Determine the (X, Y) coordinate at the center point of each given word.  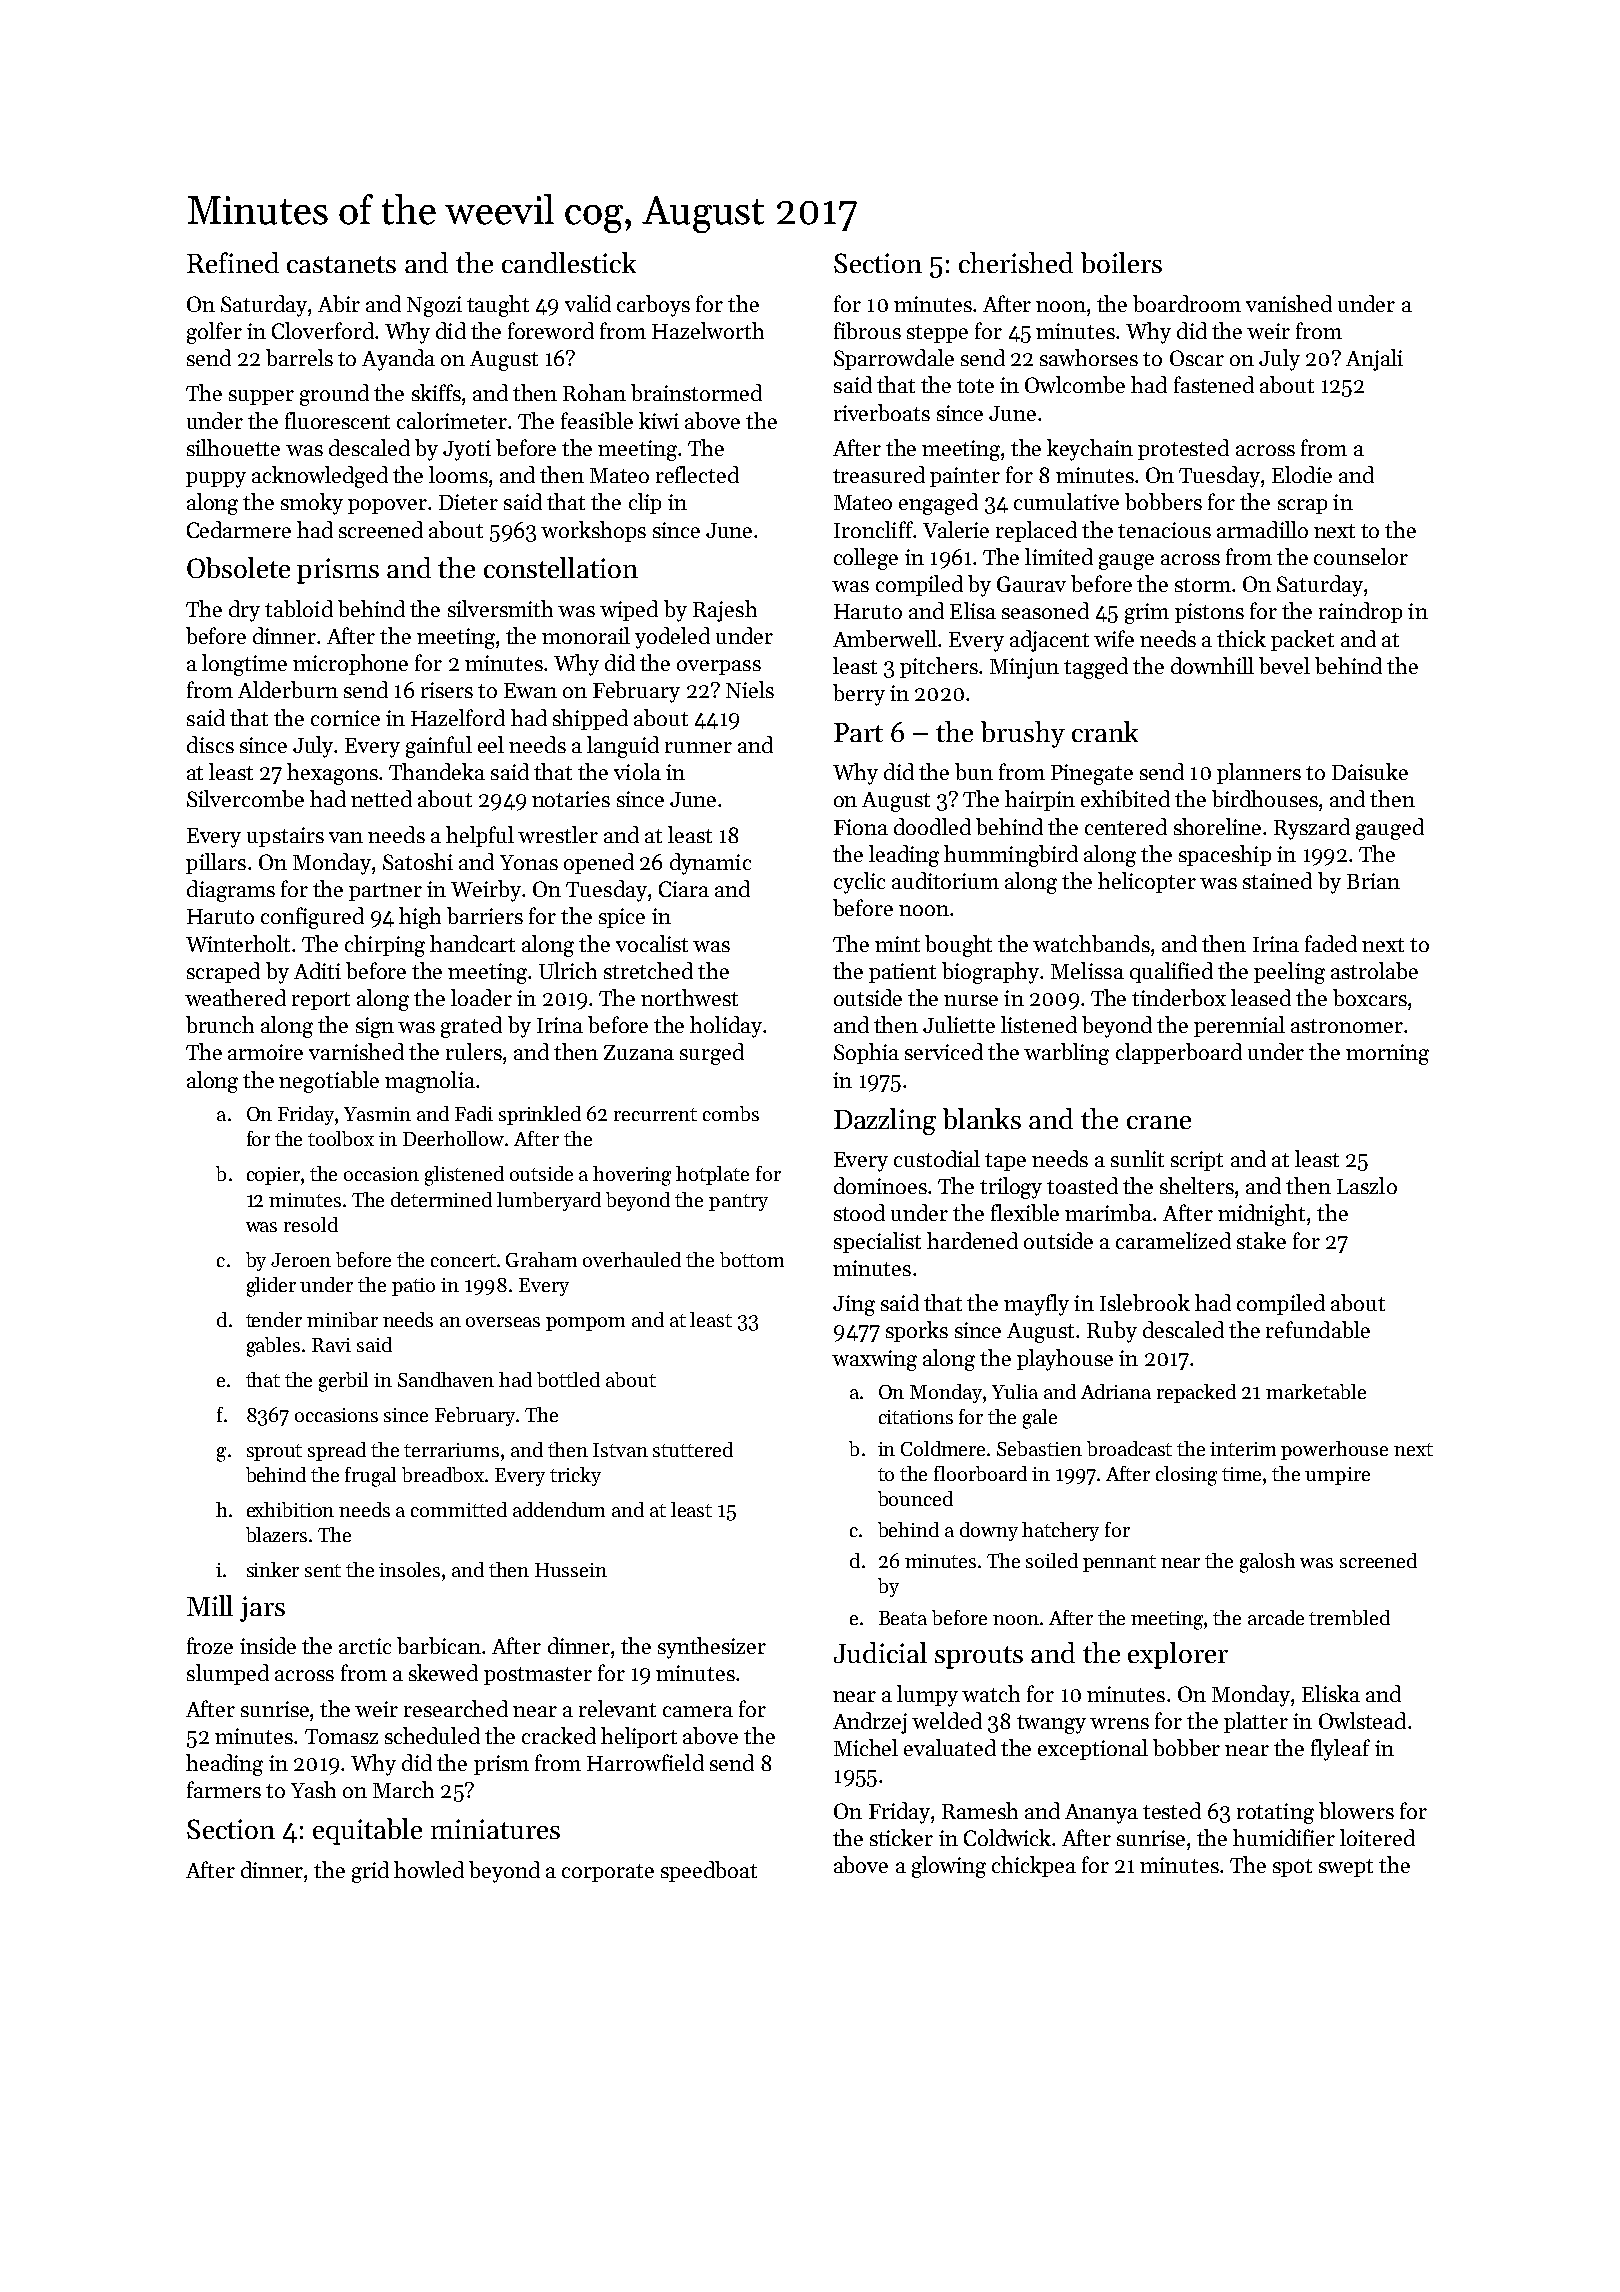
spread (337, 1451)
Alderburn (288, 689)
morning (1387, 1054)
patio (413, 1287)
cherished (1016, 262)
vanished (1289, 303)
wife (1114, 638)
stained (1277, 880)
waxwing (874, 1360)
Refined (233, 262)
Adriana (1116, 1391)
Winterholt (239, 943)
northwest (689, 997)
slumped (228, 1674)
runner (698, 747)
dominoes (880, 1185)
